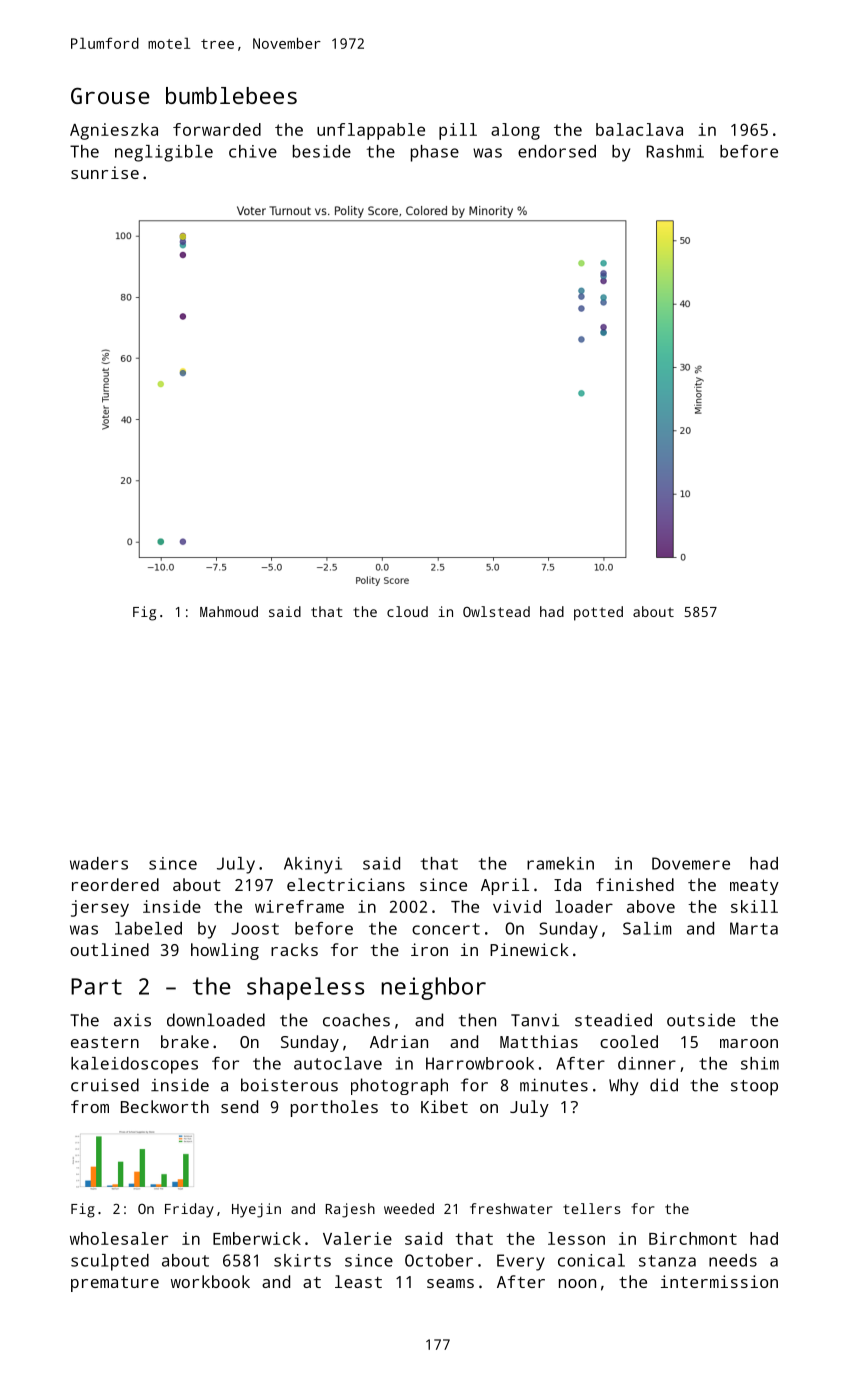  Describe the element at coordinates (557, 151) in the document. I see `endorsed` at that location.
